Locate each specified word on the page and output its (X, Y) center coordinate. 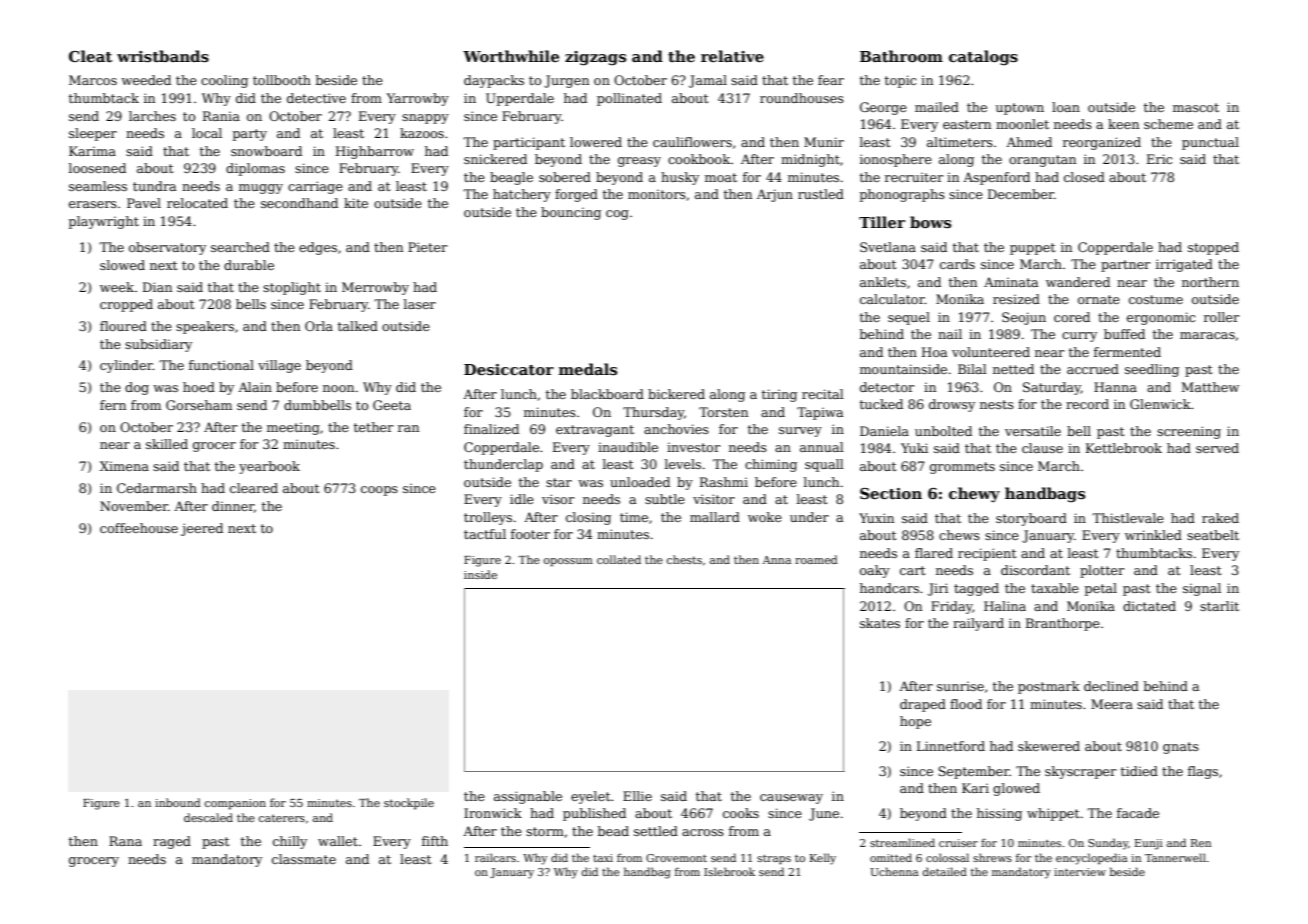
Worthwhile (511, 56)
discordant (1035, 570)
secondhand (299, 203)
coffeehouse (139, 528)
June (824, 814)
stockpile (409, 804)
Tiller (882, 222)
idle (522, 499)
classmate (304, 859)
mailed (937, 107)
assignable (528, 797)
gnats (1181, 748)
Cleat (90, 56)
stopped (1213, 248)
